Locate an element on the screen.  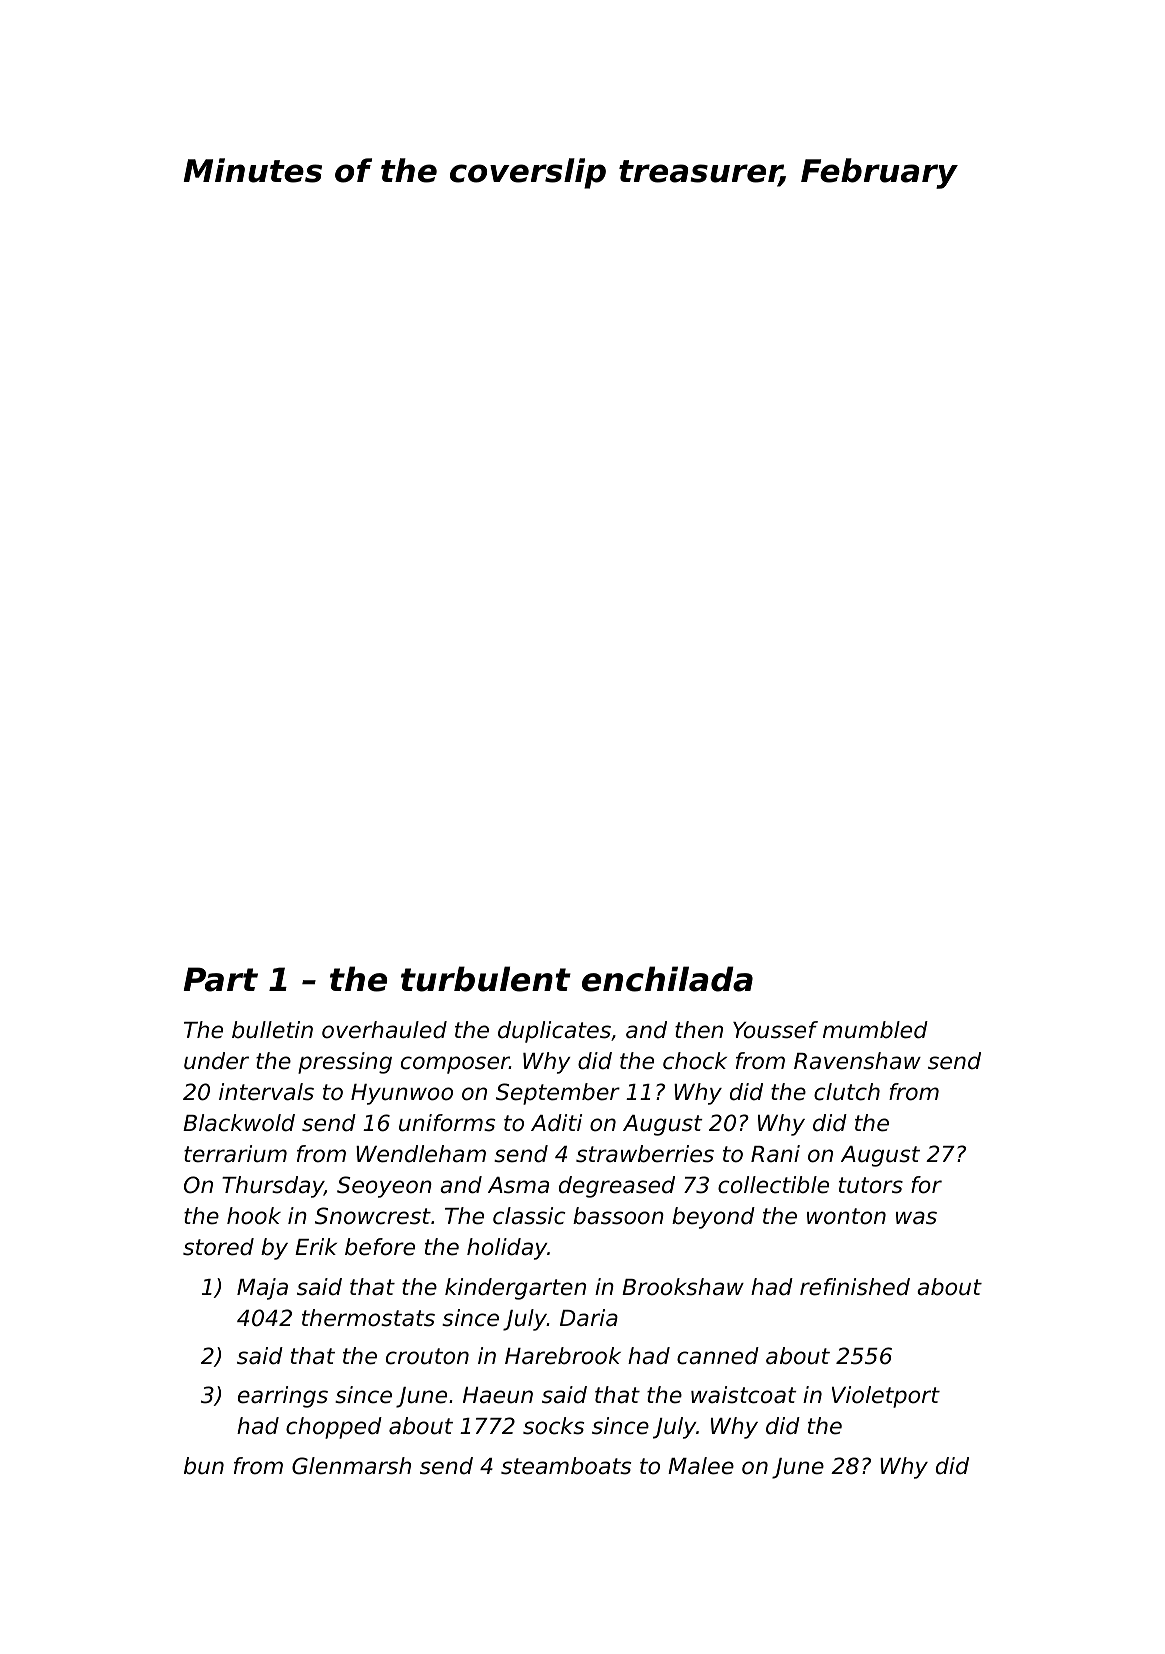
holiday is located at coordinates (507, 1249).
